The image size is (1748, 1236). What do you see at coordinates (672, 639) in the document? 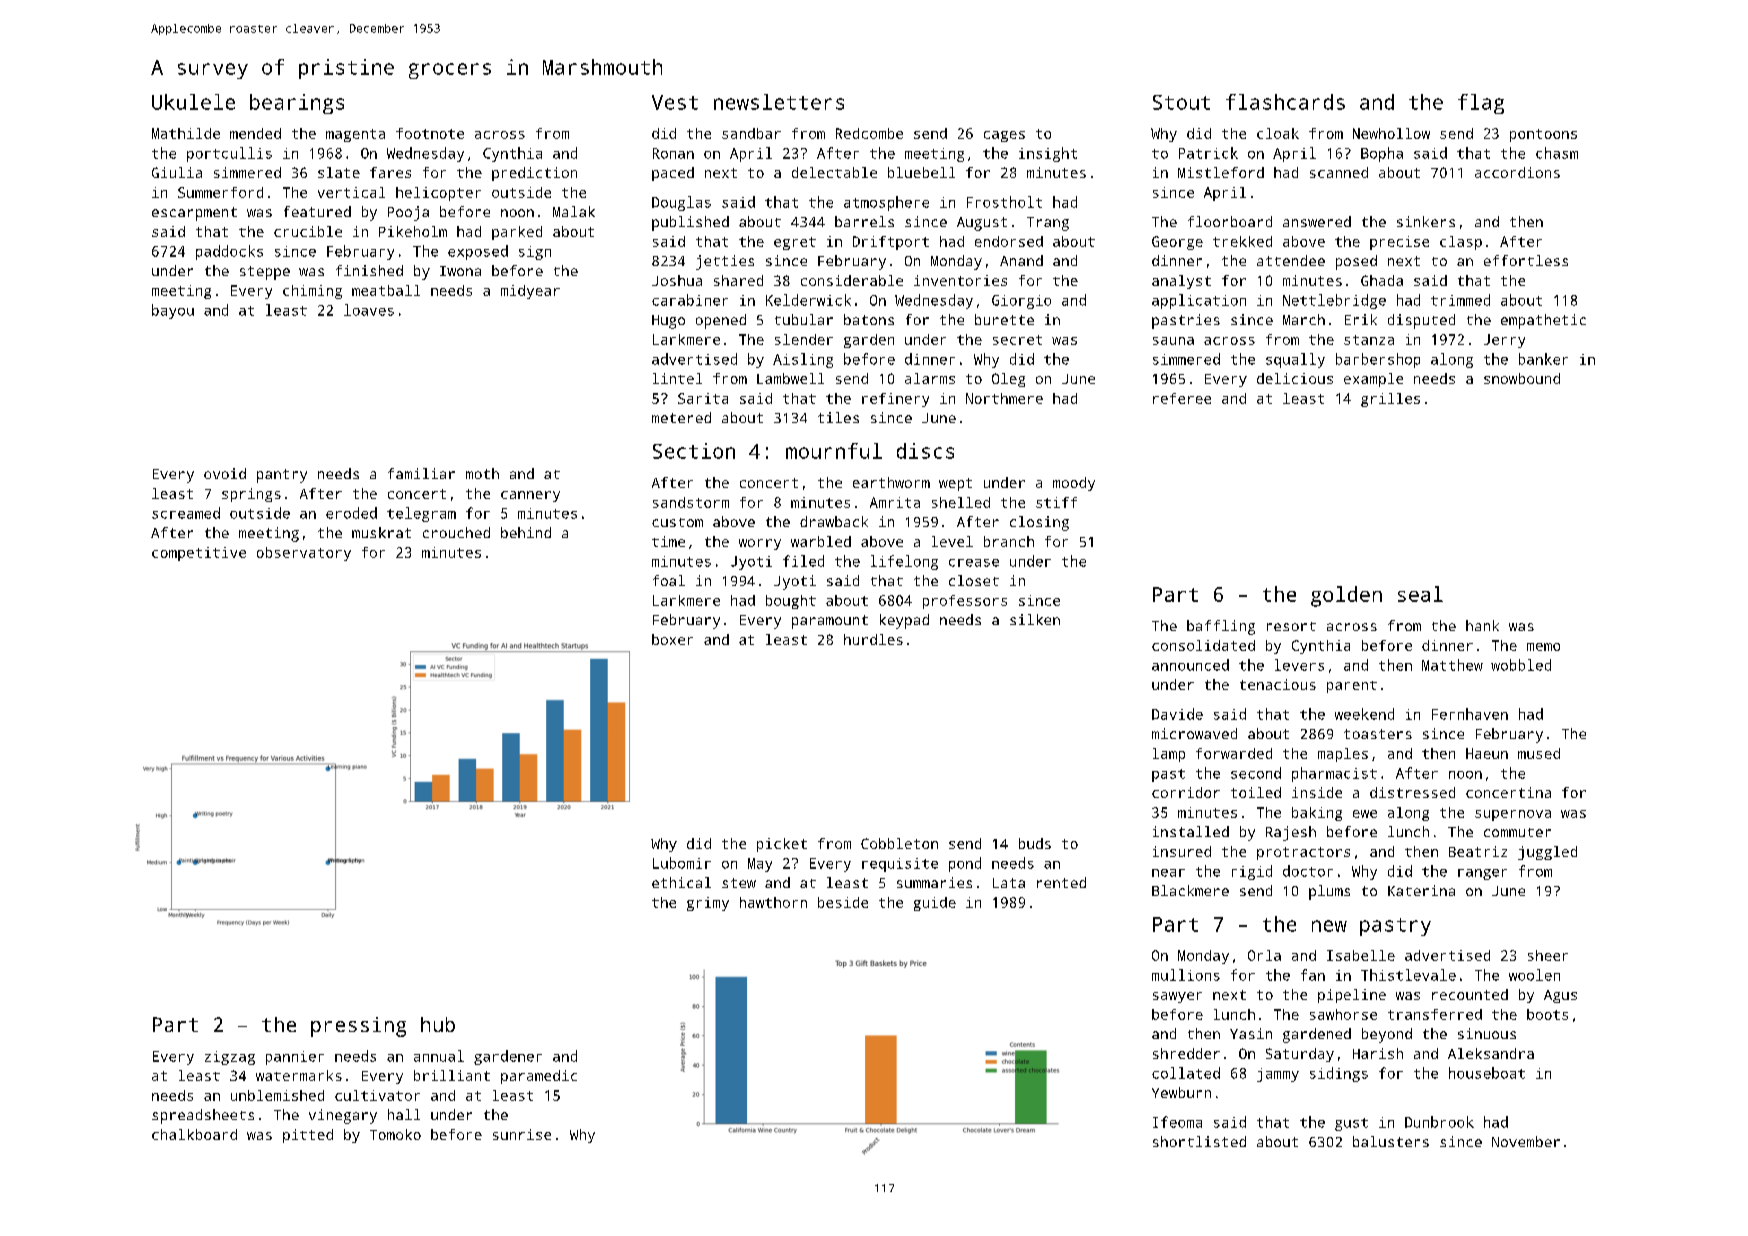
I see `boxer` at bounding box center [672, 639].
